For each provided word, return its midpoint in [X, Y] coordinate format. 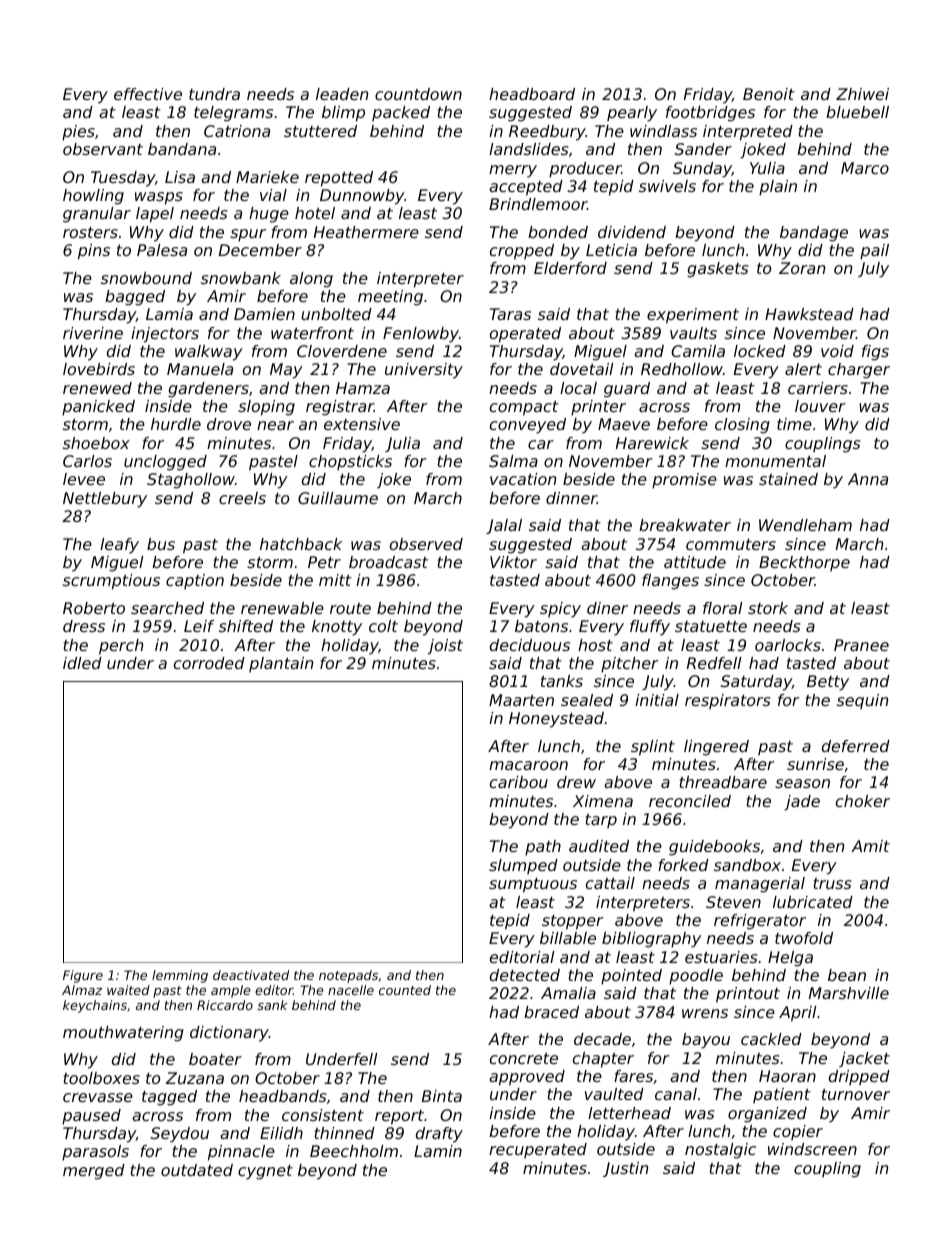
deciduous [530, 645]
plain [778, 188]
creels [242, 498]
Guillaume [338, 498]
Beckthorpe [804, 563]
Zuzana [194, 1078]
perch [121, 647]
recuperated [538, 1150]
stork [768, 608]
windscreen [812, 1149]
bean [847, 975]
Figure [83, 976]
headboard [532, 94]
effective [148, 94]
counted [405, 990]
